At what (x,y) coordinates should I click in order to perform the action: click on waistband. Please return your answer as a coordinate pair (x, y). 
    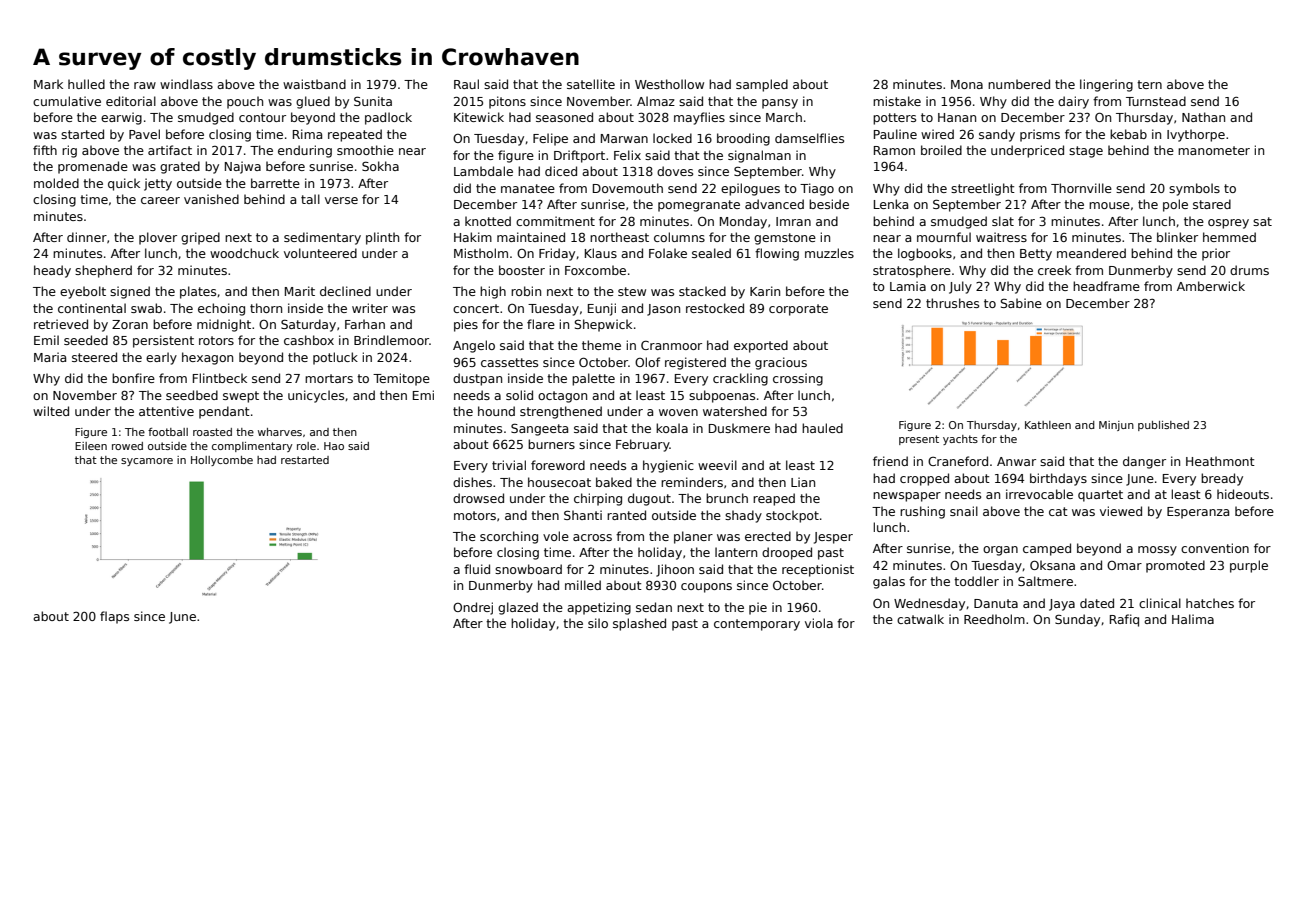
    Looking at the image, I should click on (314, 84).
